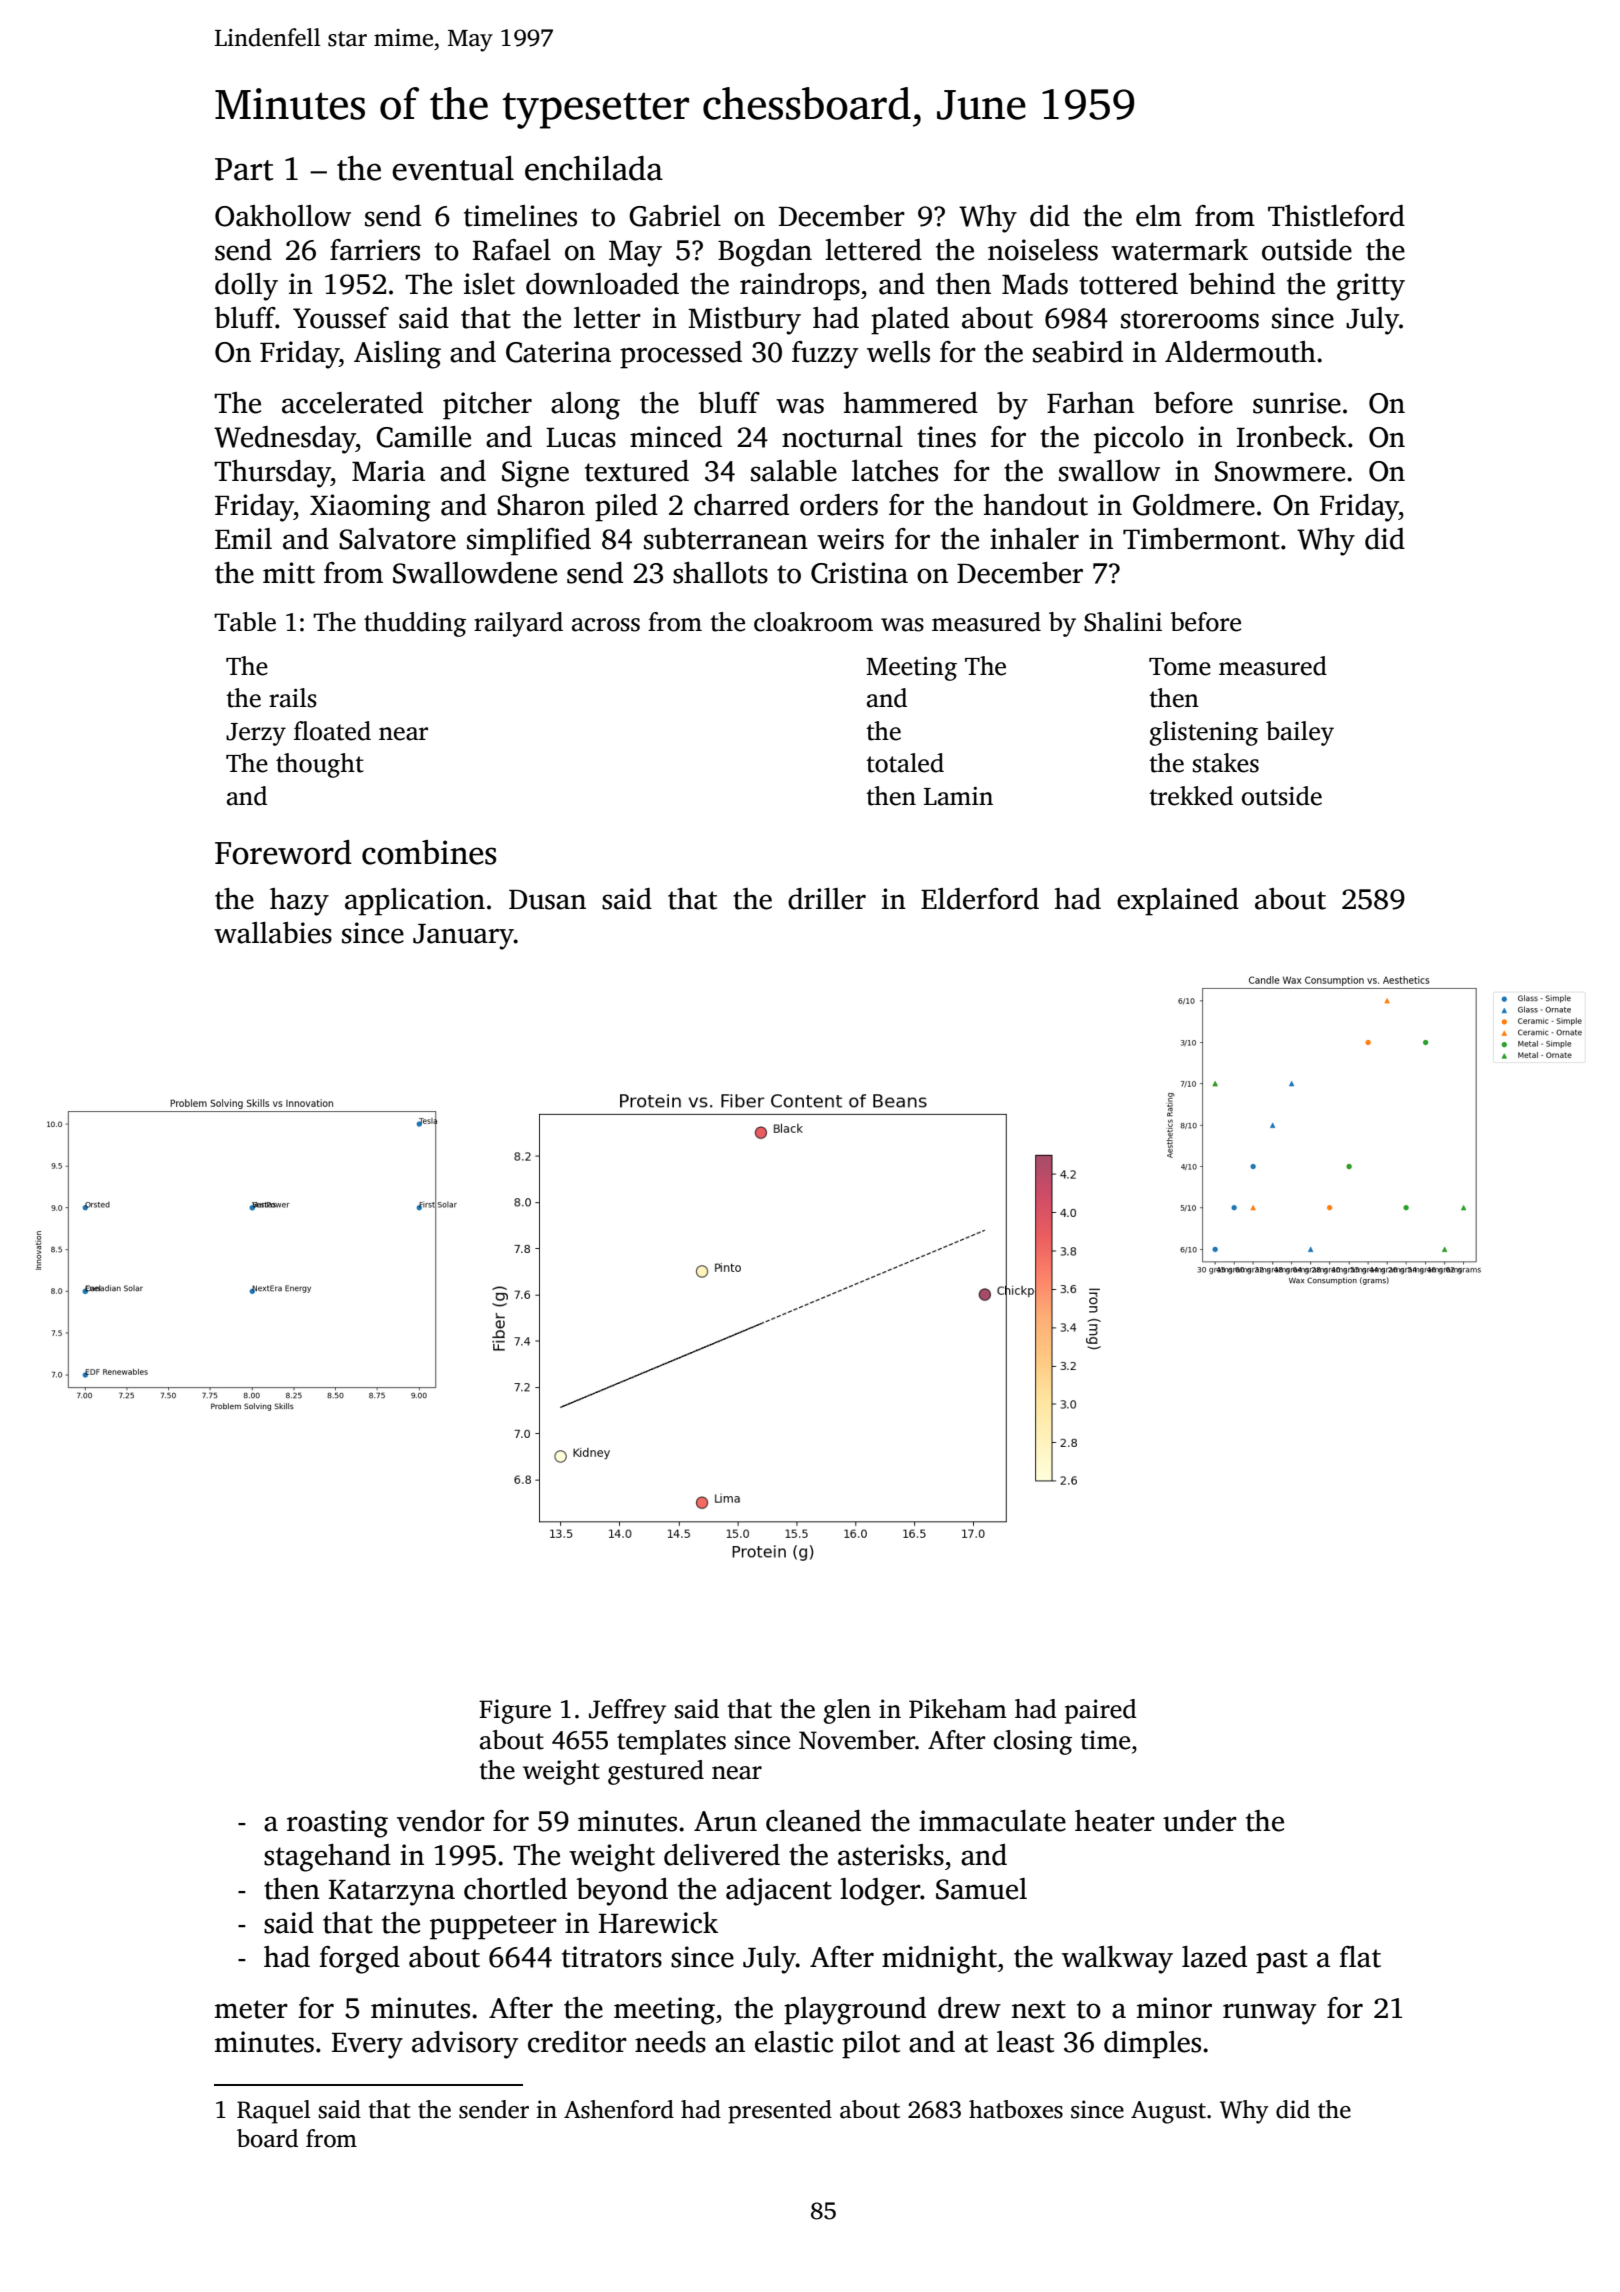 The width and height of the screenshot is (1620, 2292). I want to click on wallabies, so click(273, 933).
